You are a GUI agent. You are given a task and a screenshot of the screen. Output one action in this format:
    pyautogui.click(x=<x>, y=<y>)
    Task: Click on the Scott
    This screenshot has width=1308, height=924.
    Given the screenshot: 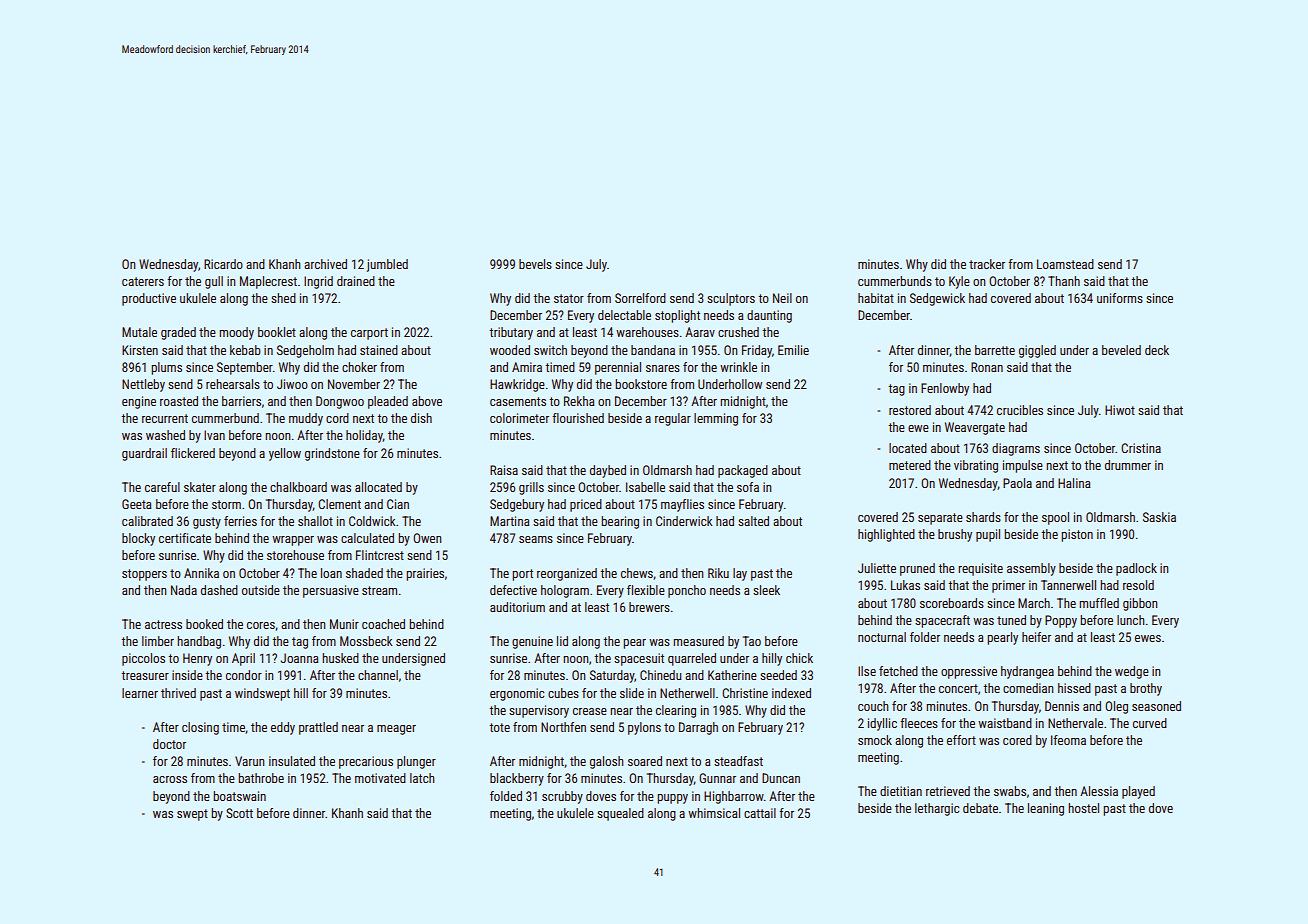 What is the action you would take?
    pyautogui.click(x=239, y=813)
